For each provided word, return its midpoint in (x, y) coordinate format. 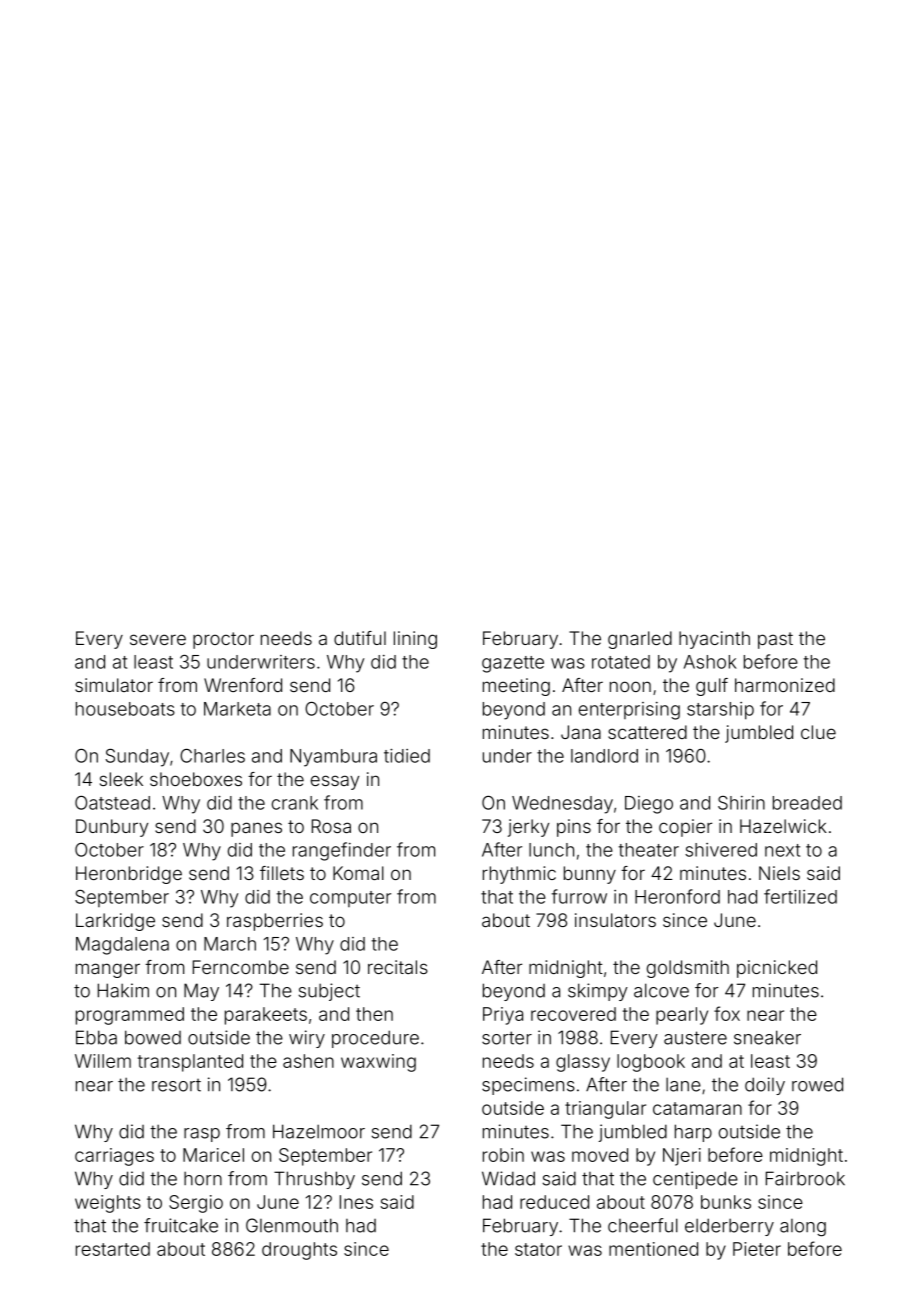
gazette (513, 664)
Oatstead (112, 803)
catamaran (697, 1108)
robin (503, 1155)
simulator (114, 685)
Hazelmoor (319, 1131)
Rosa (331, 826)
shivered (721, 850)
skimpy (598, 992)
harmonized (785, 685)
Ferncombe (241, 967)
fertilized (800, 896)
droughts (299, 1251)
